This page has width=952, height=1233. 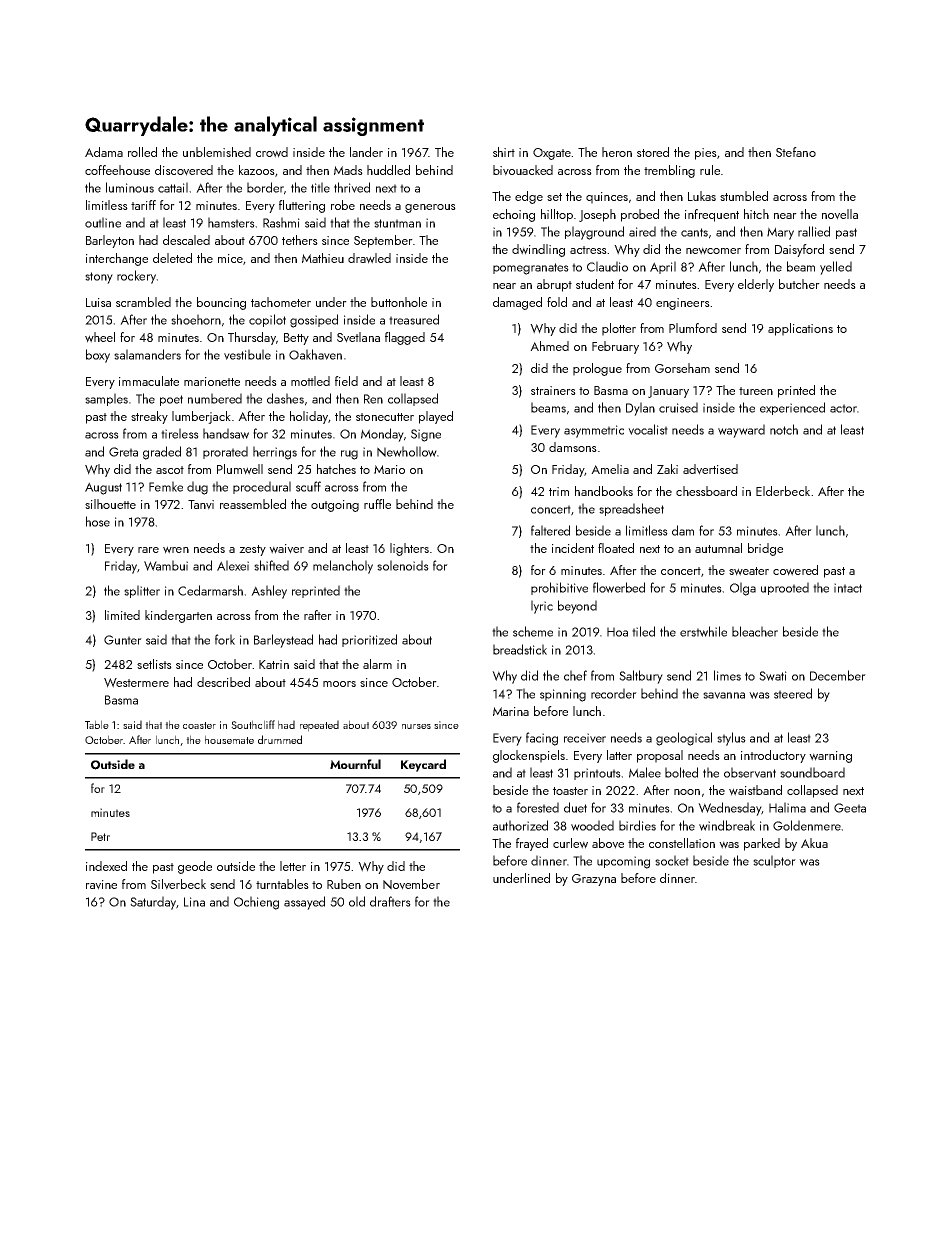 I want to click on Saturday, so click(x=153, y=903).
